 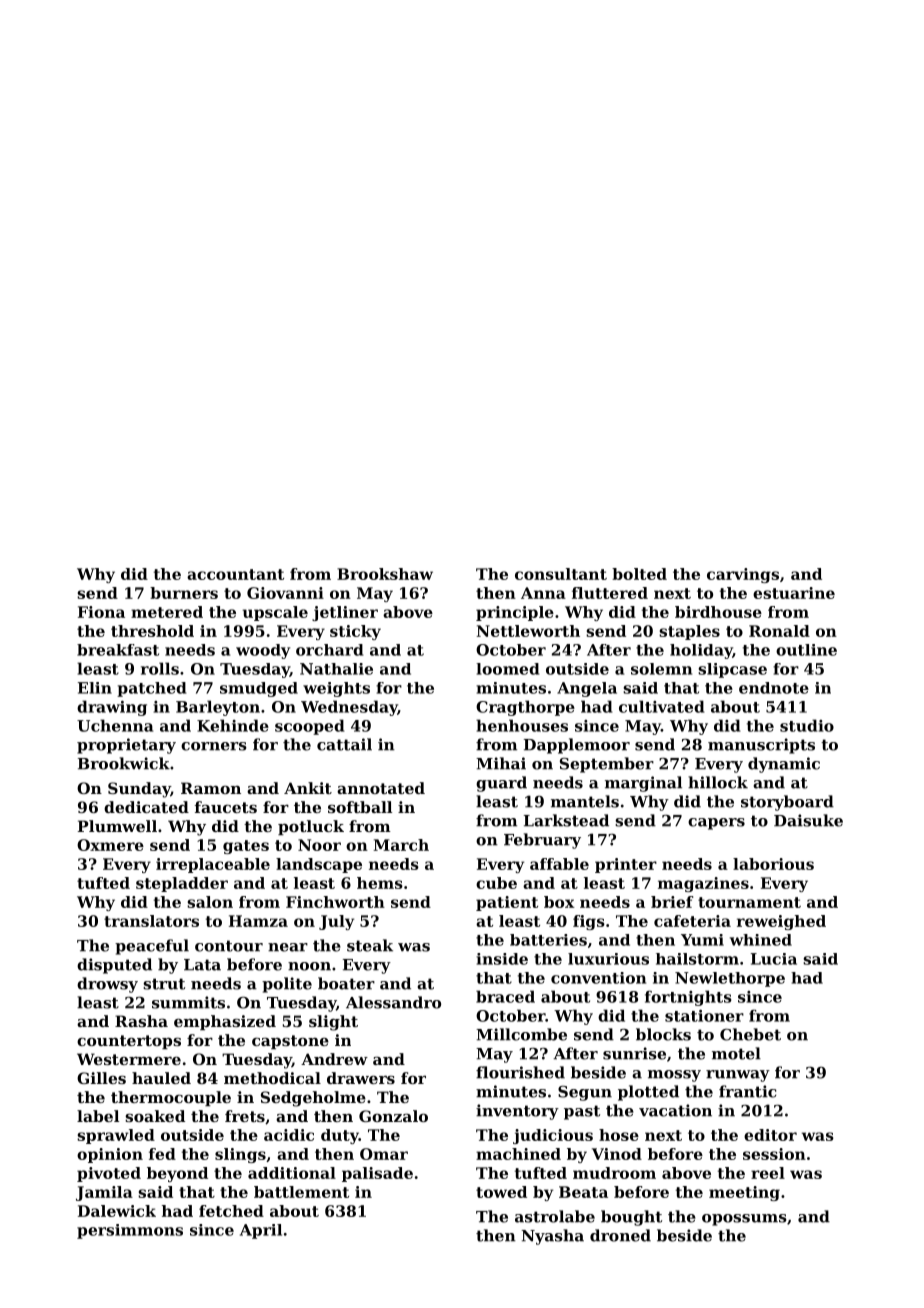 What do you see at coordinates (525, 708) in the screenshot?
I see `Cragthorpe` at bounding box center [525, 708].
